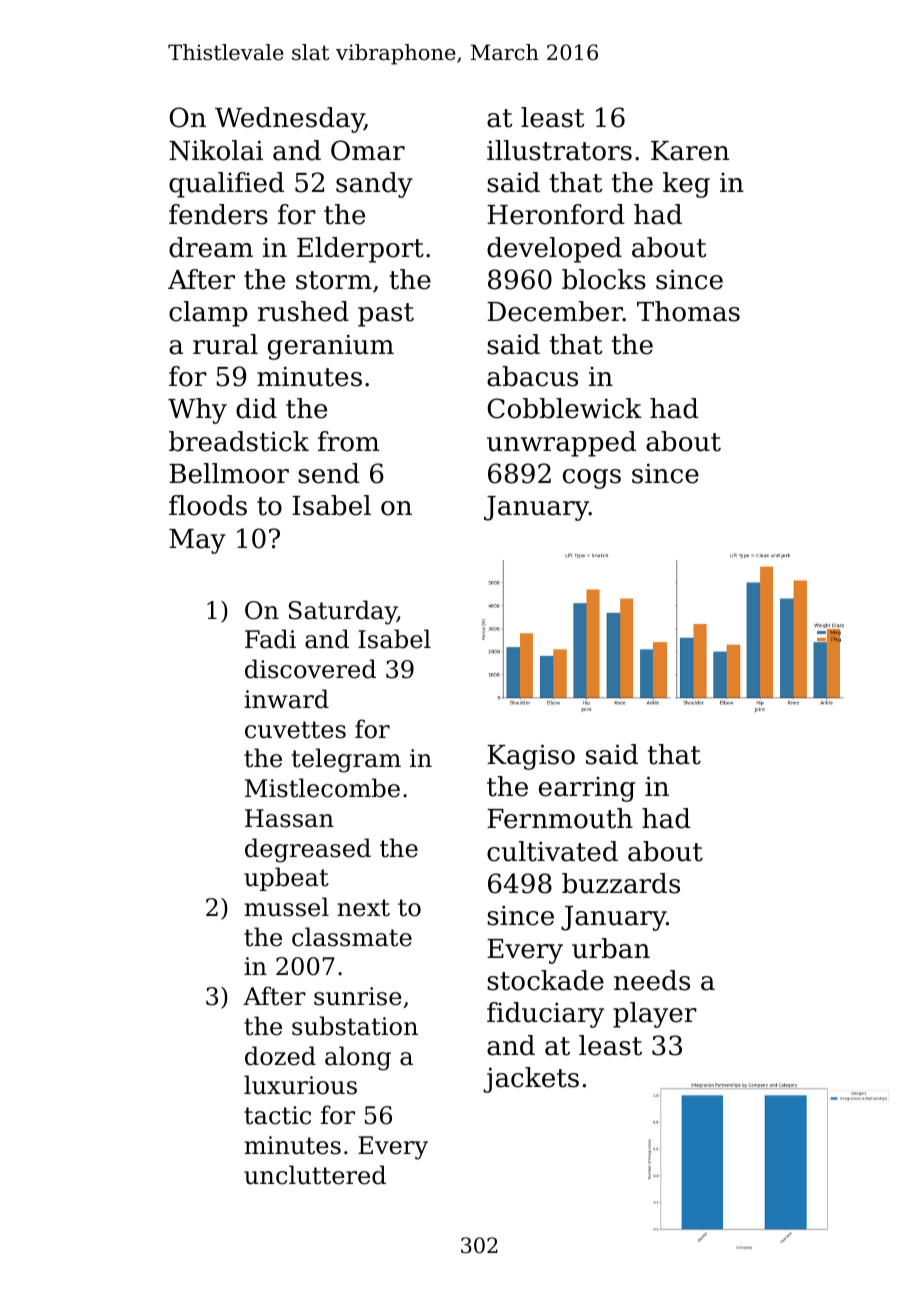 The width and height of the screenshot is (919, 1304). What do you see at coordinates (552, 851) in the screenshot?
I see `cultivated` at bounding box center [552, 851].
